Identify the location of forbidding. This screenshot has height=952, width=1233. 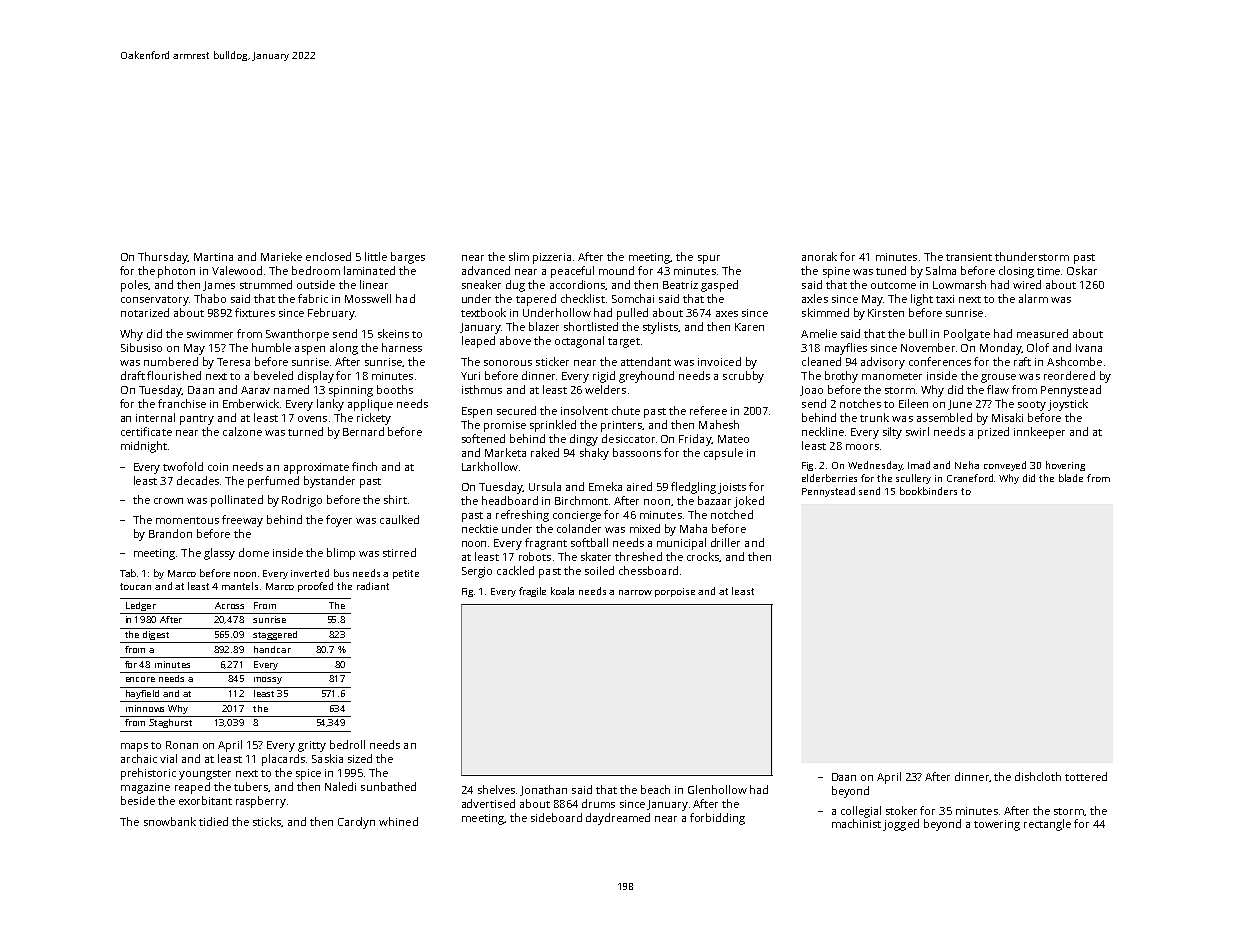
(717, 819).
